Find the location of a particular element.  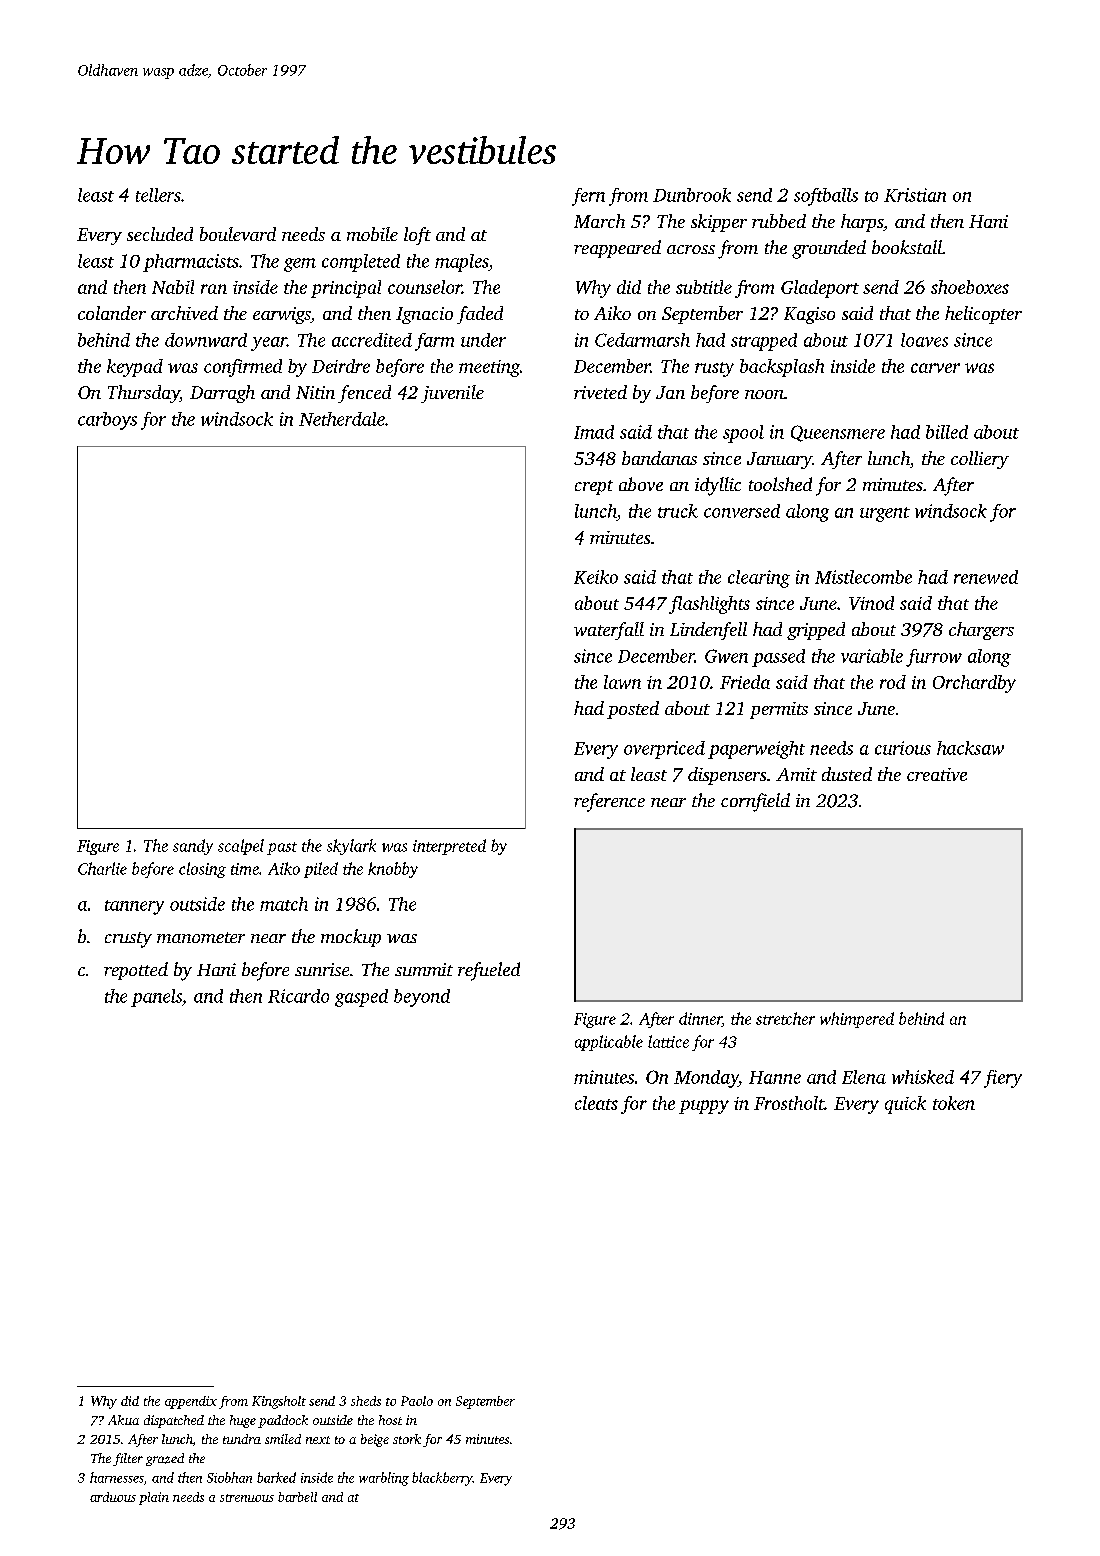

softballs is located at coordinates (826, 197).
